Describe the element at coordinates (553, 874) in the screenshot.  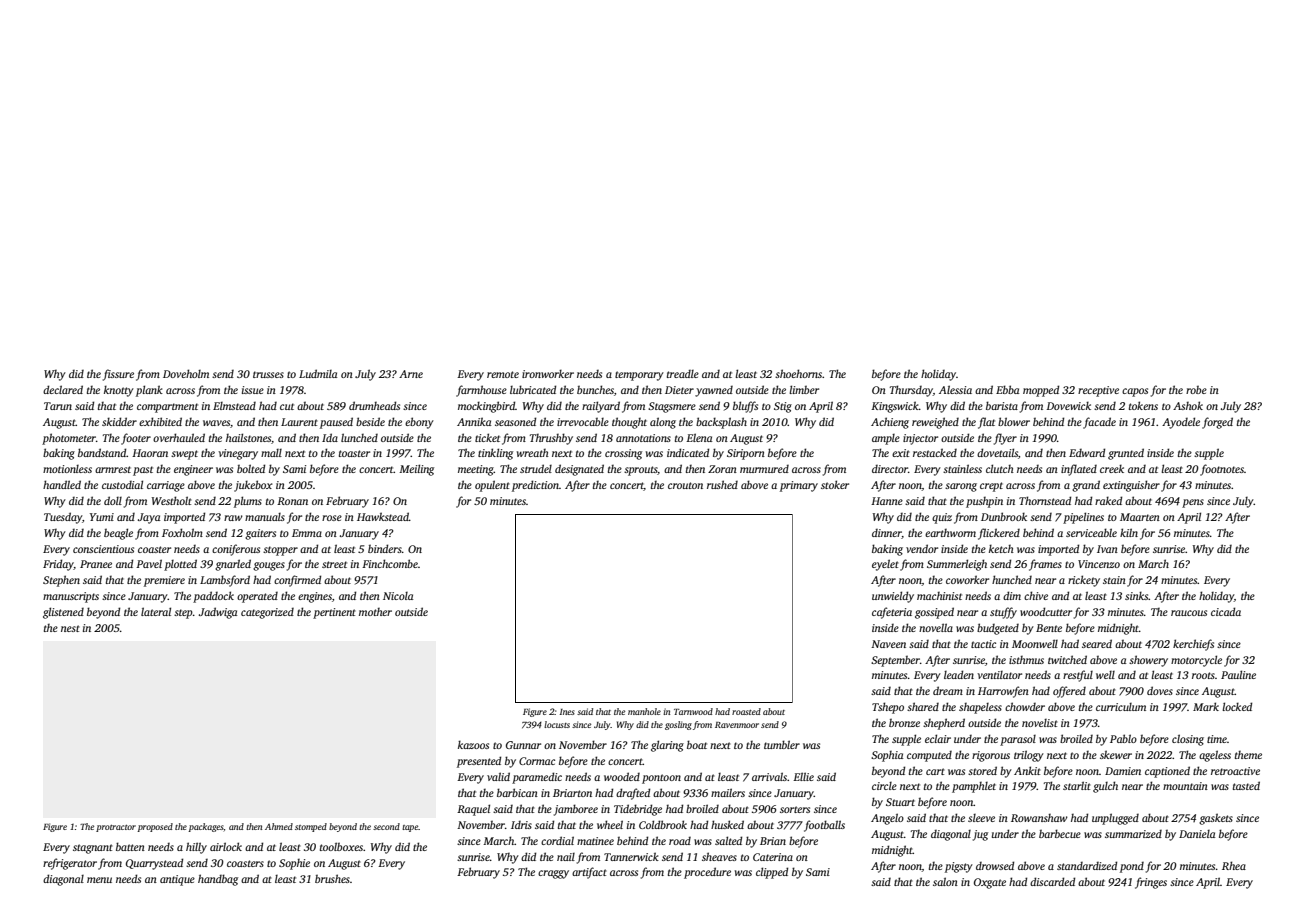
I see `craggy` at that location.
